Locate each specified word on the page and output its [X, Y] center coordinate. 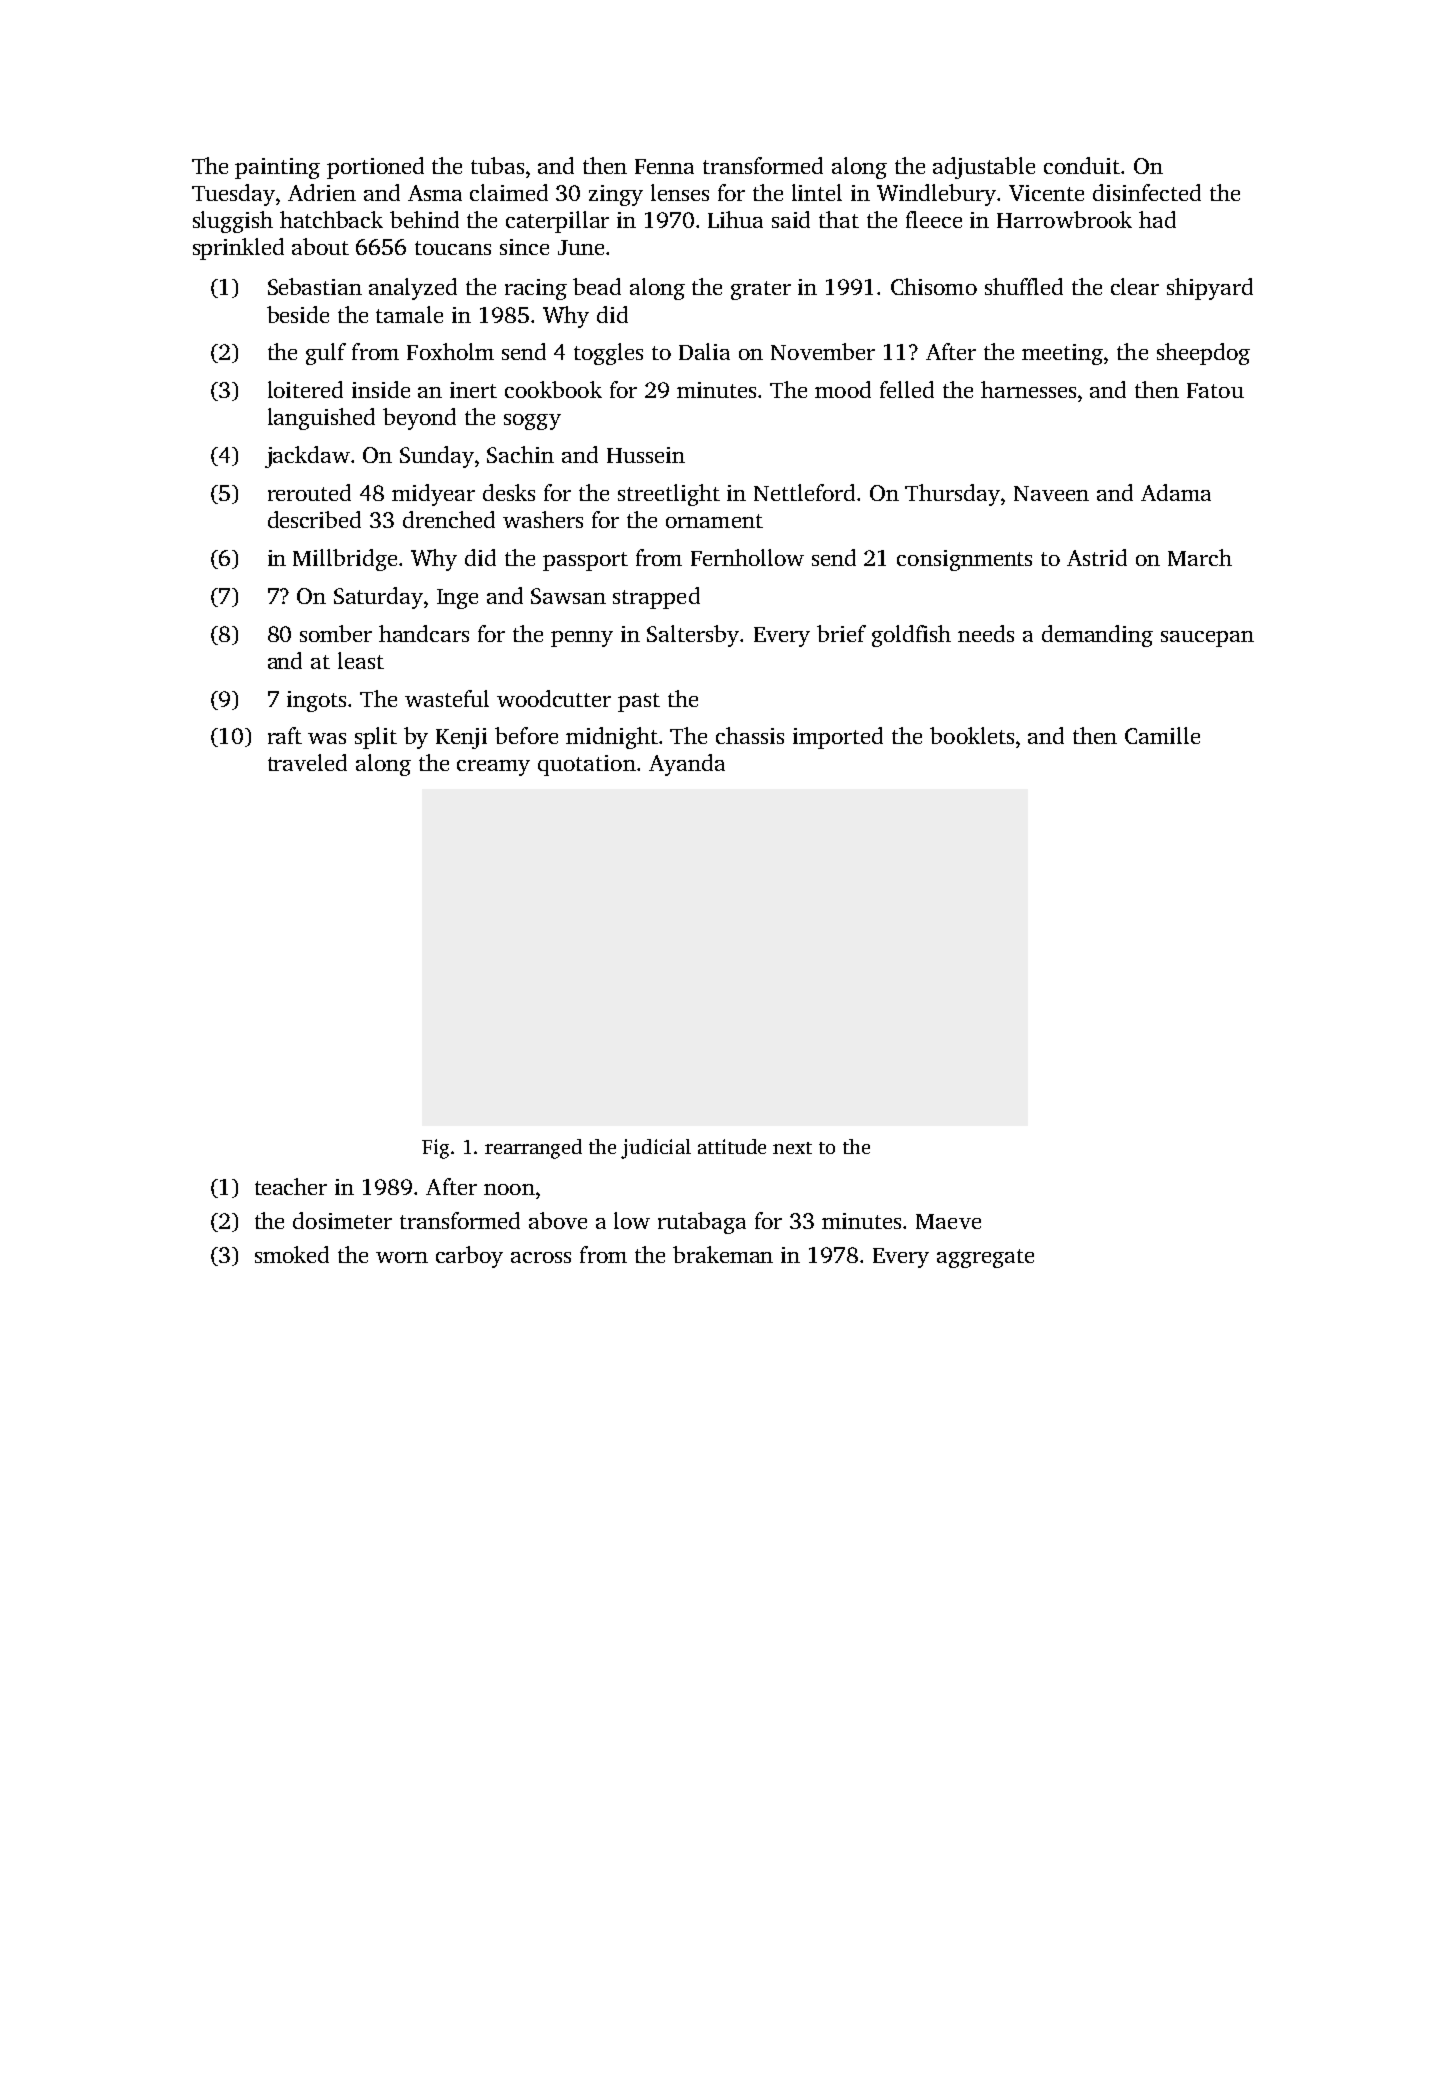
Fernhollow [747, 557]
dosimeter [342, 1220]
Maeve [948, 1221]
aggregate [985, 1258]
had [1157, 219]
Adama [1176, 492]
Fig [435, 1149]
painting [277, 168]
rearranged [533, 1149]
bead [597, 286]
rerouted [309, 492]
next [792, 1148]
